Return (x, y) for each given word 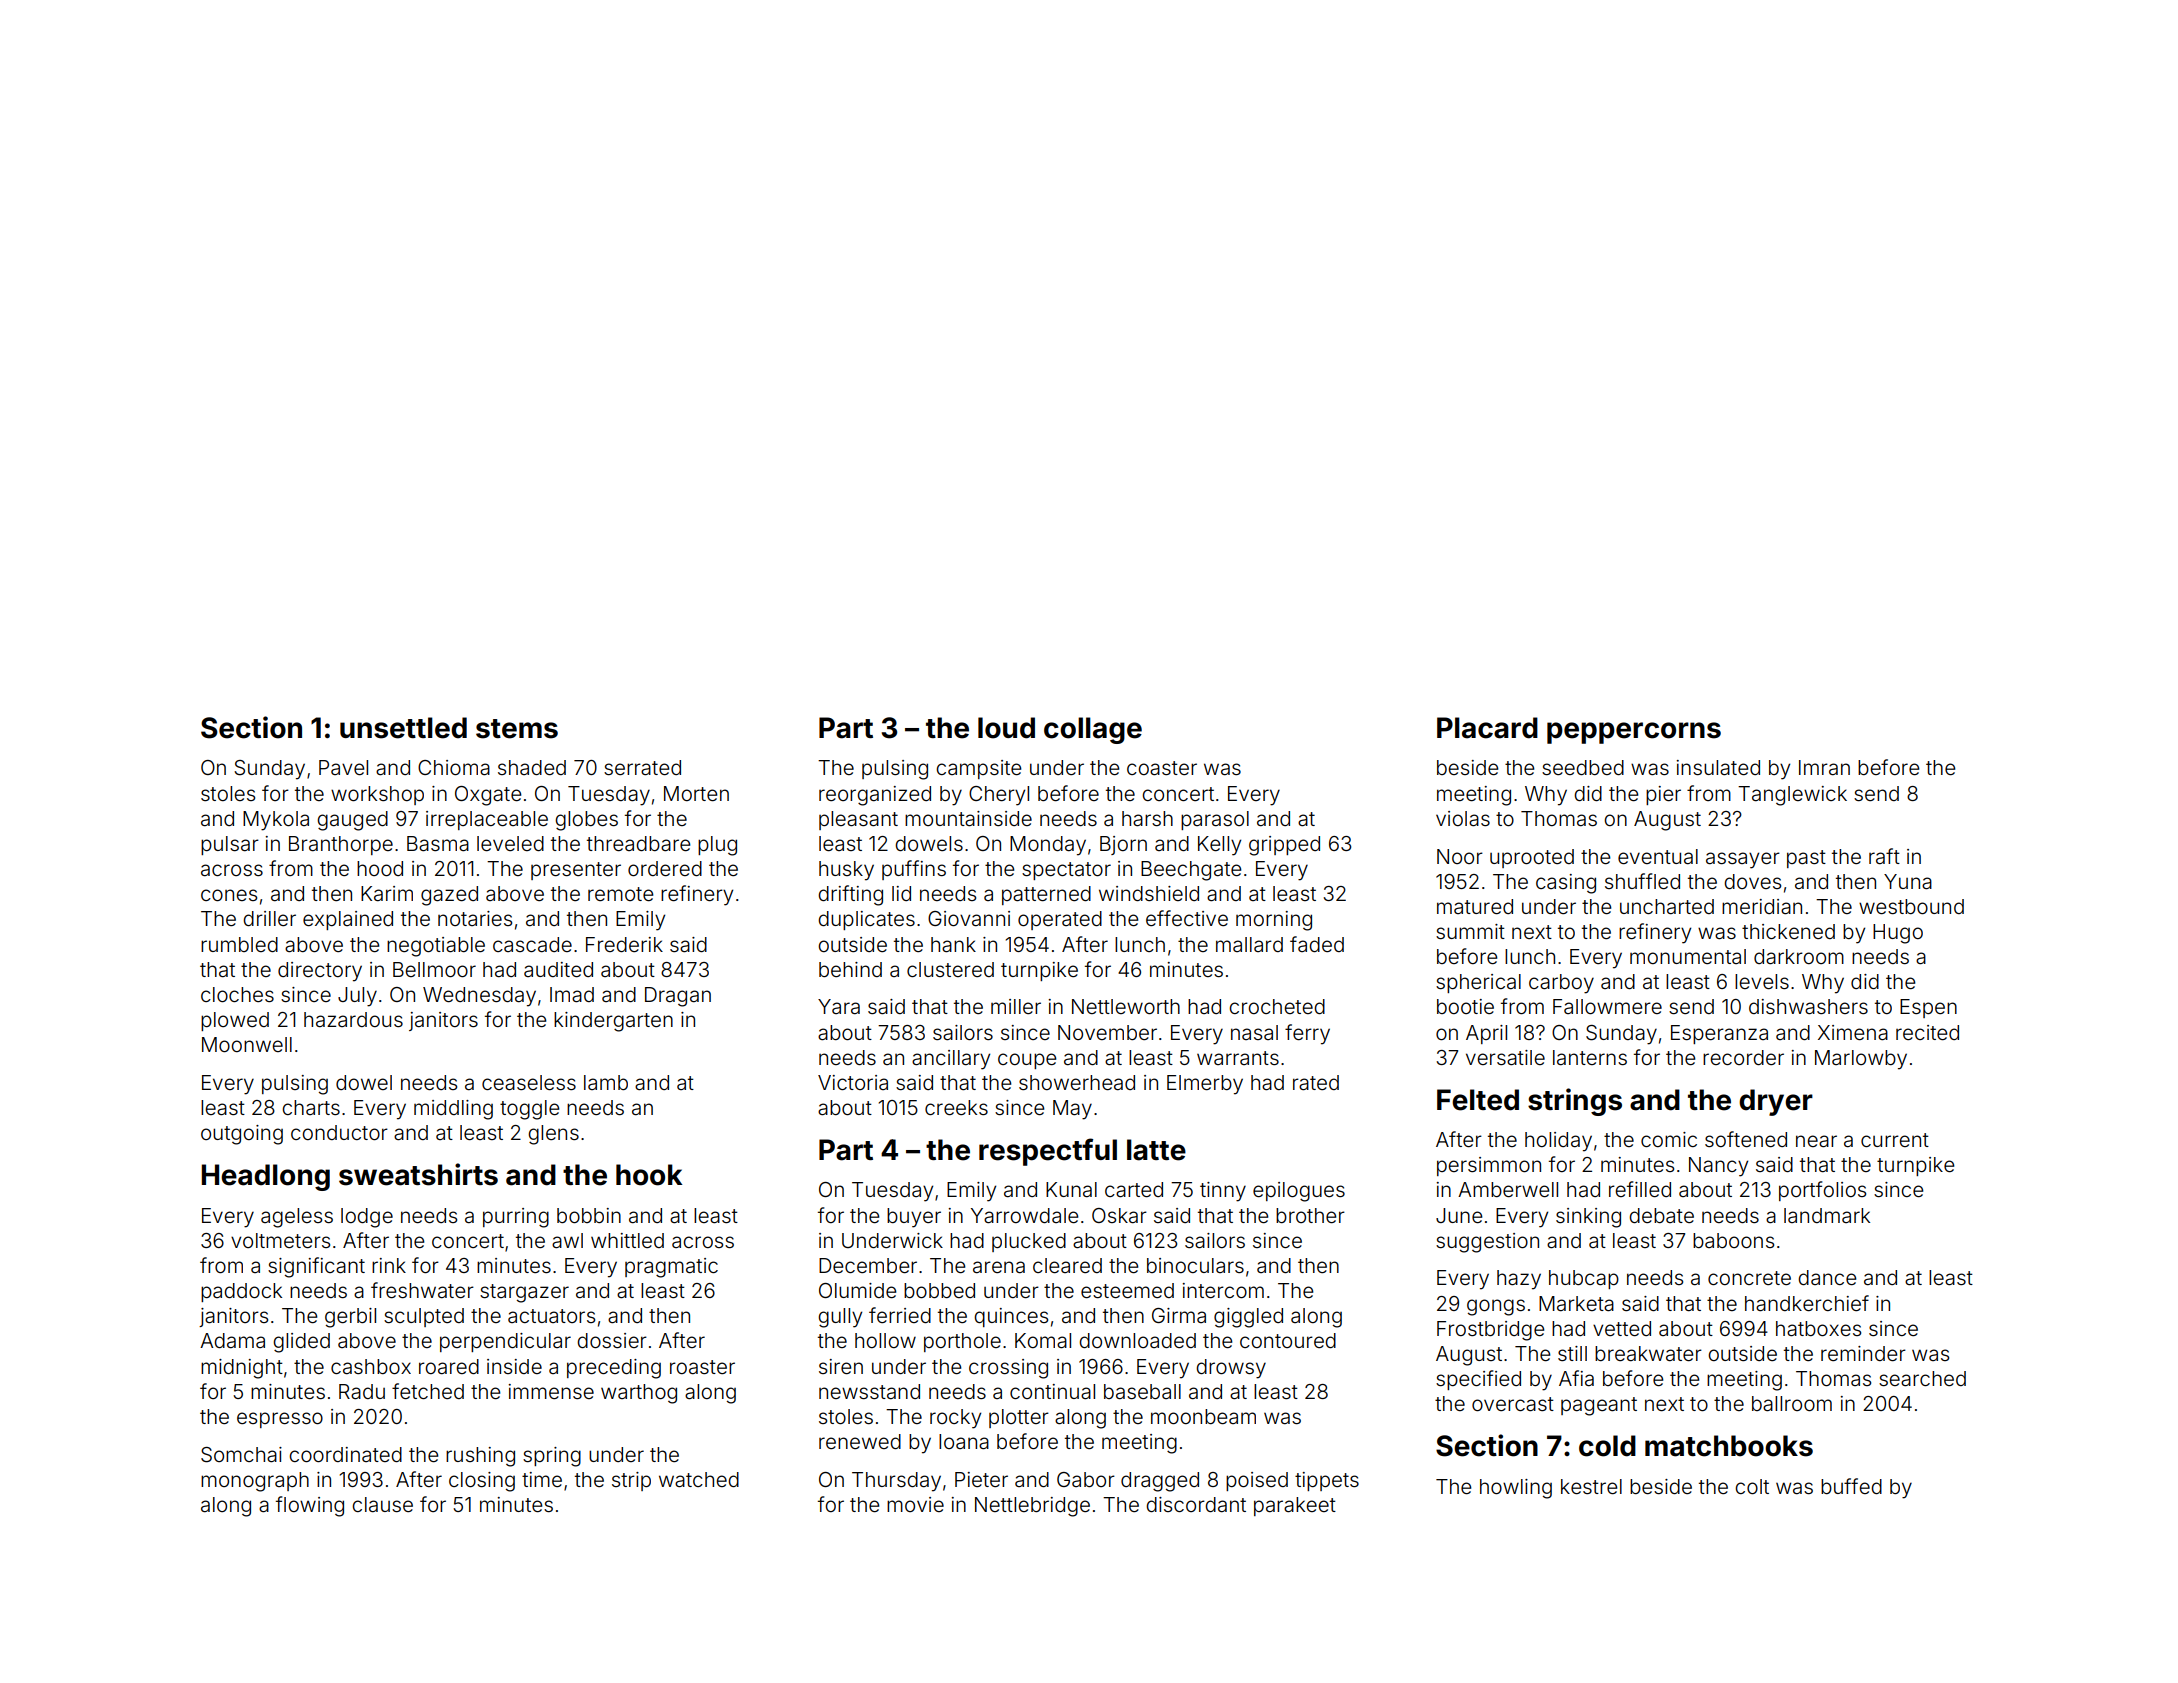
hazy (1519, 1280)
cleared (1067, 1265)
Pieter (981, 1479)
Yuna (1908, 881)
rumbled (239, 944)
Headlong (266, 1177)
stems (517, 729)
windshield (1149, 893)
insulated (1718, 767)
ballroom (1792, 1403)
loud (1006, 728)
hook (649, 1175)
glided (301, 1343)
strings (1575, 1102)
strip (631, 1481)
